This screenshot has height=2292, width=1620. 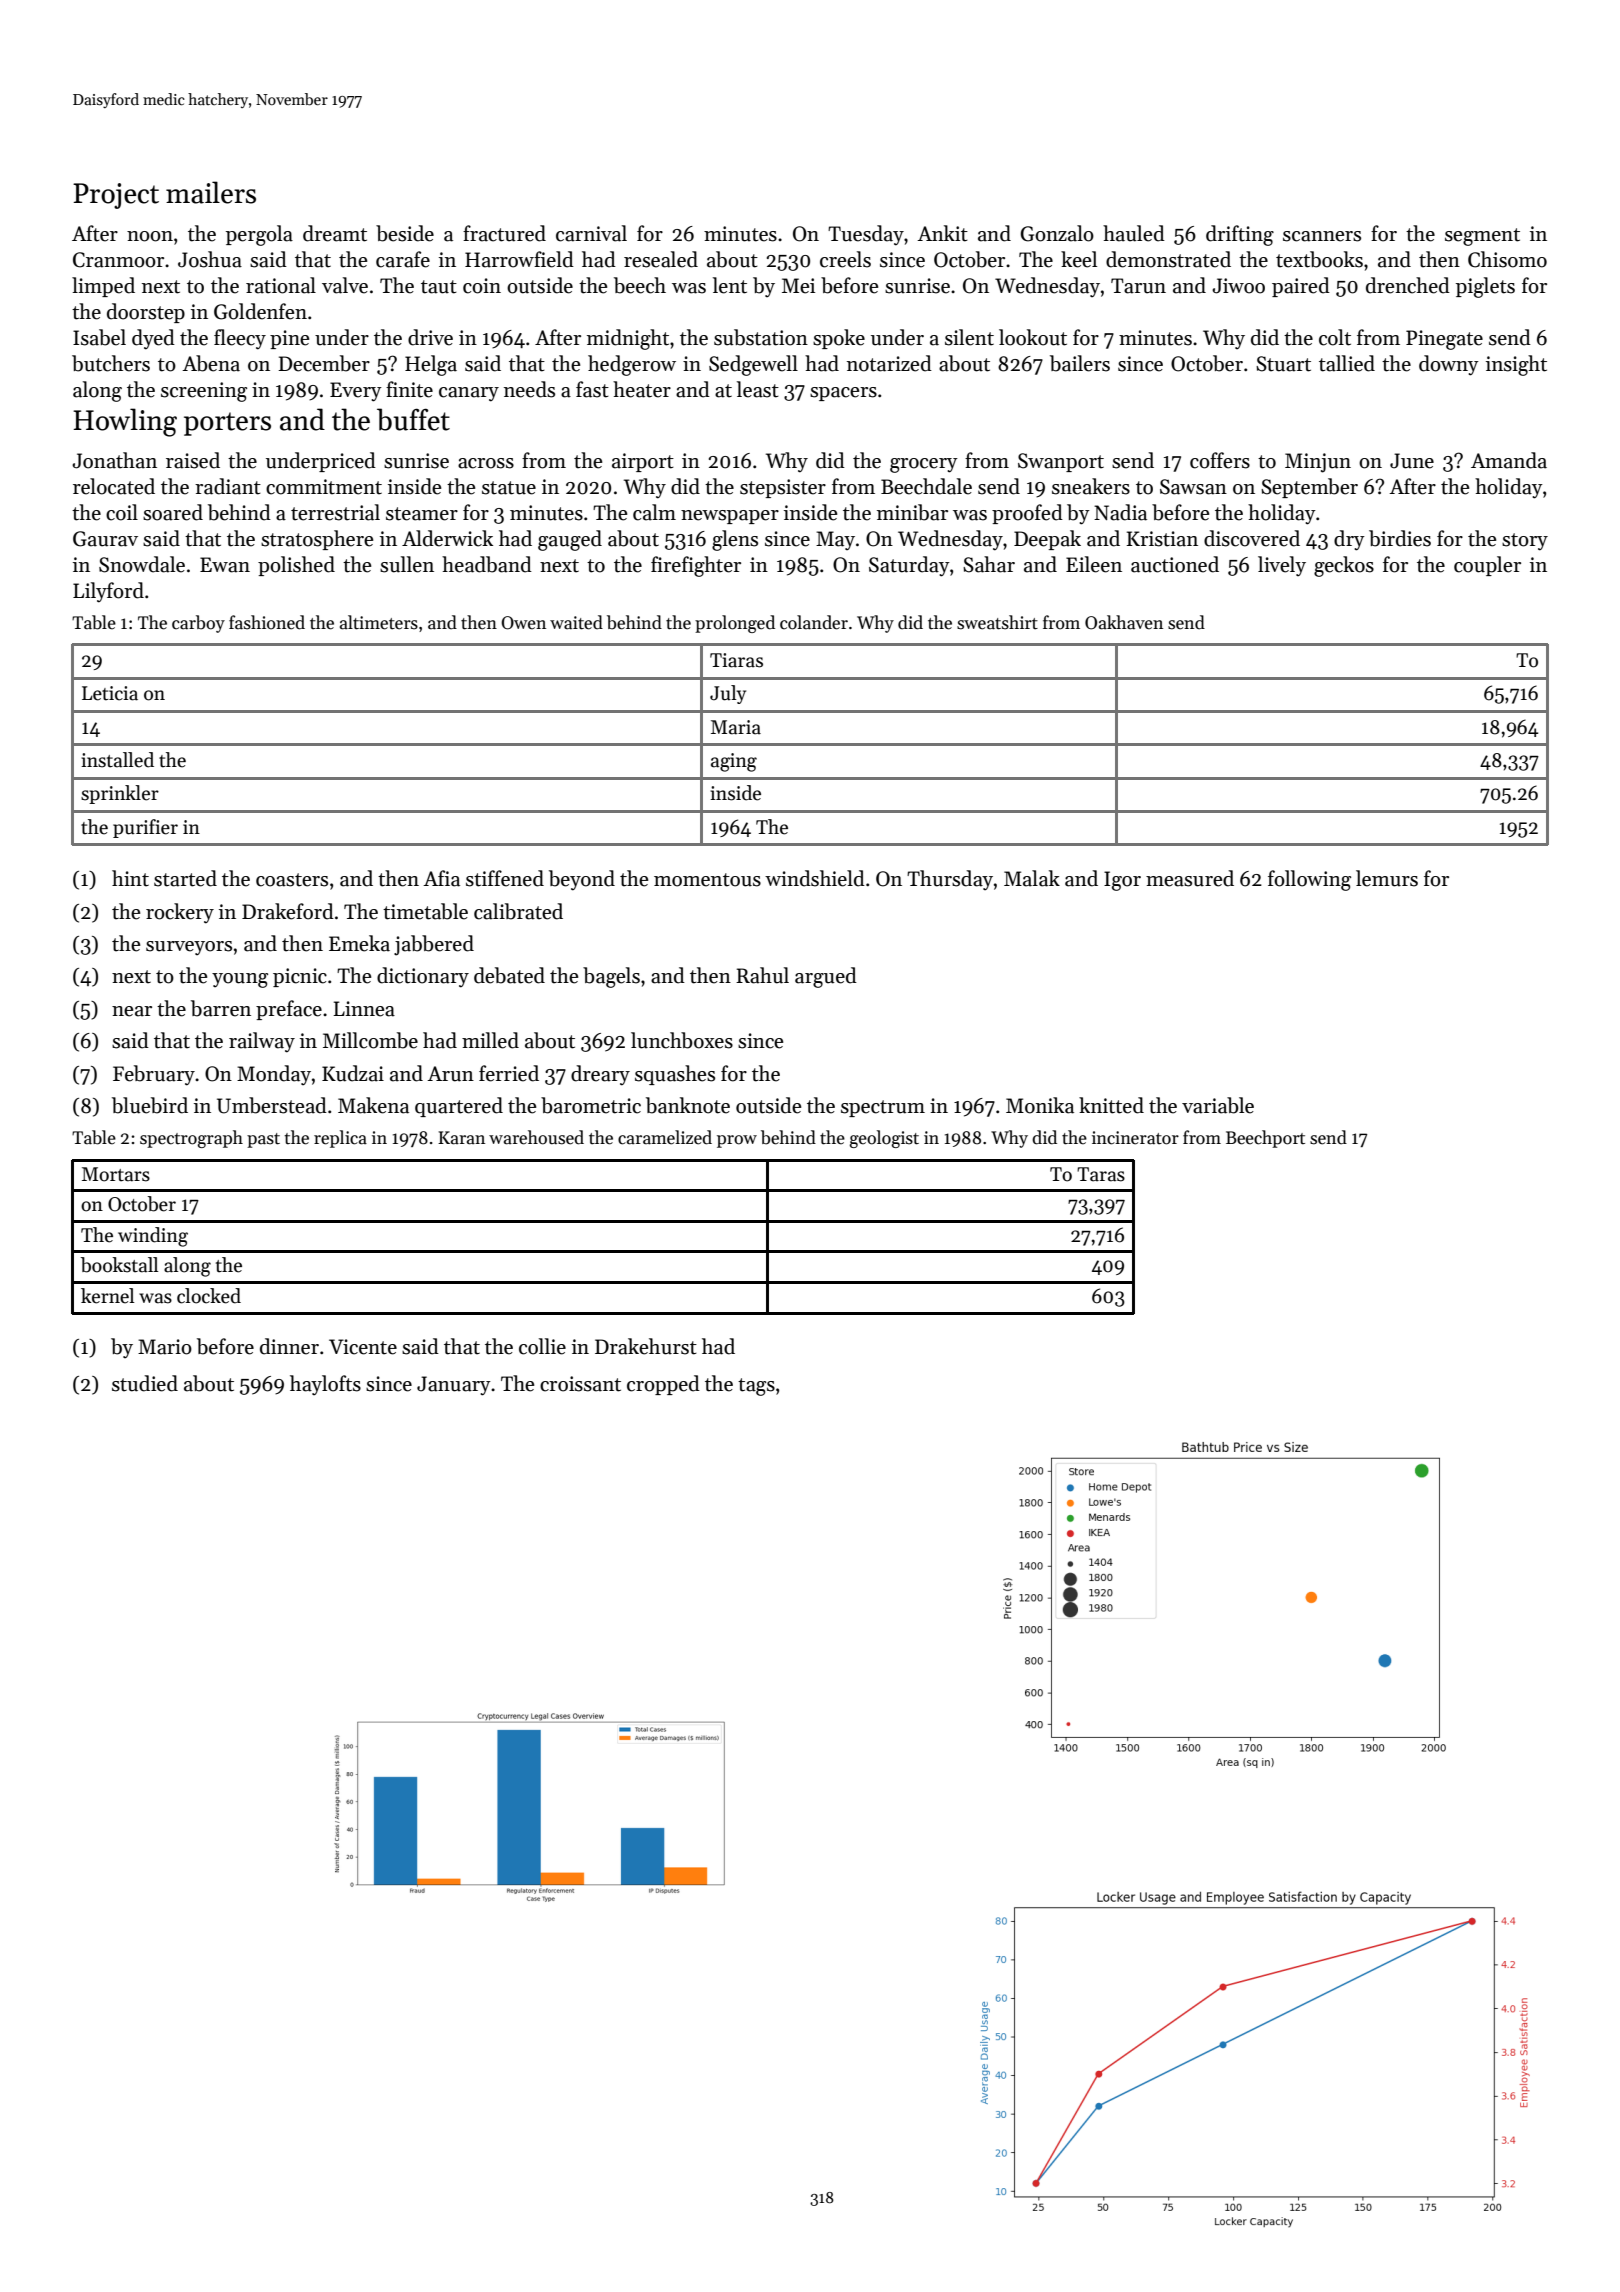 I want to click on aging, so click(x=734, y=762).
